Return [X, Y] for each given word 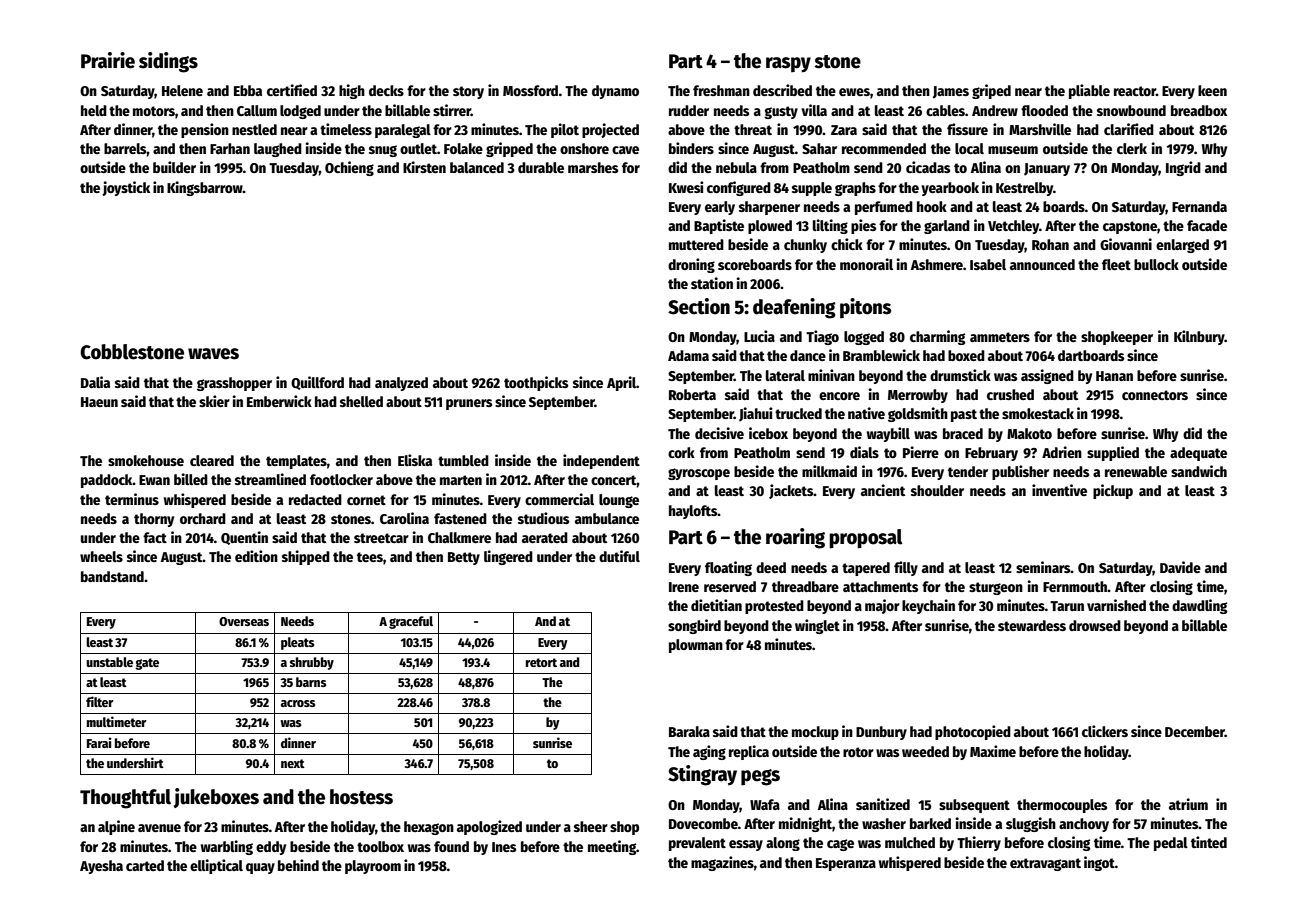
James [951, 92]
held [94, 110]
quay [260, 868]
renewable [1136, 471]
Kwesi [686, 187]
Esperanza [846, 864]
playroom [373, 867]
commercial [559, 499]
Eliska [415, 460]
